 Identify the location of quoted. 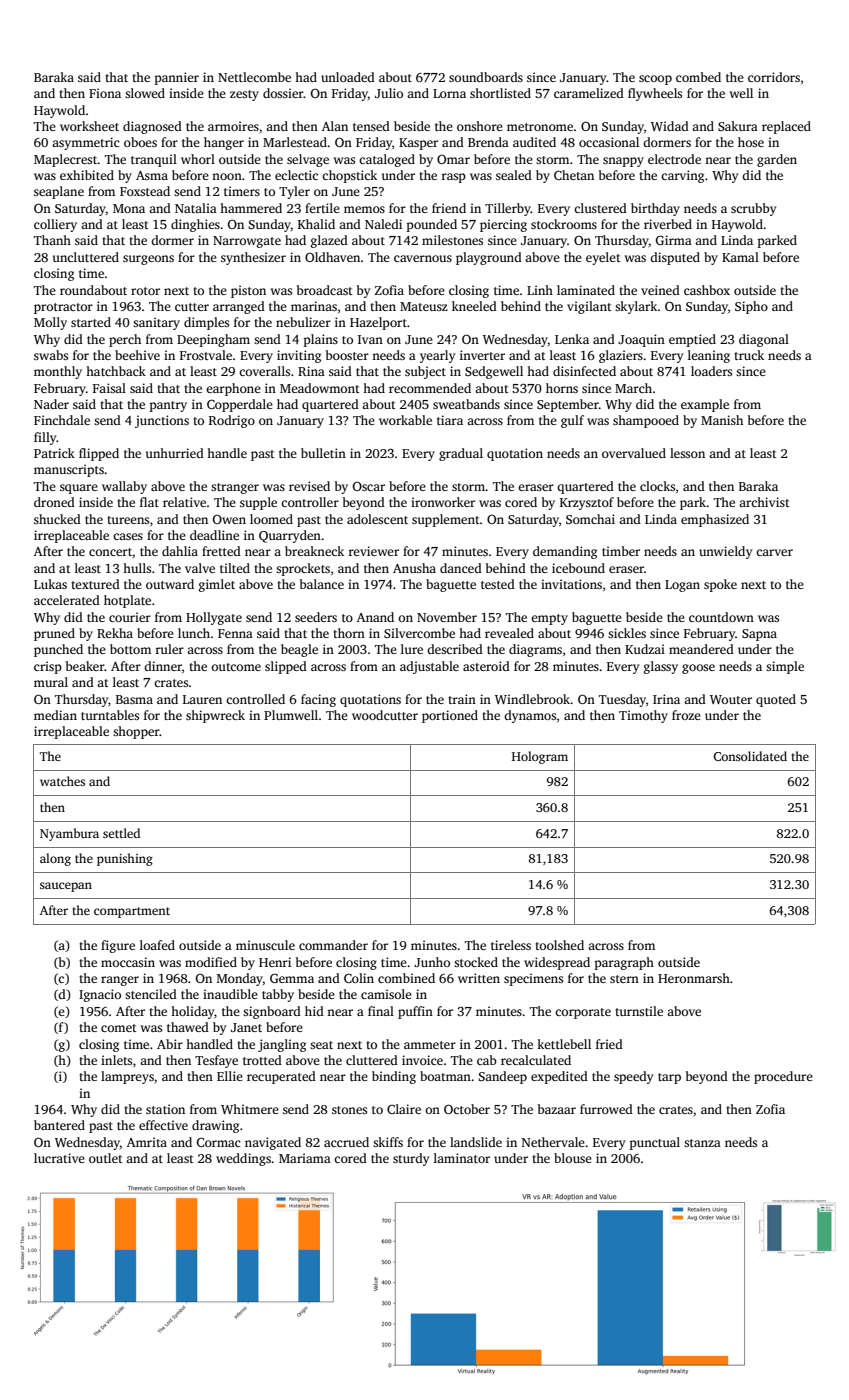
(776, 700).
